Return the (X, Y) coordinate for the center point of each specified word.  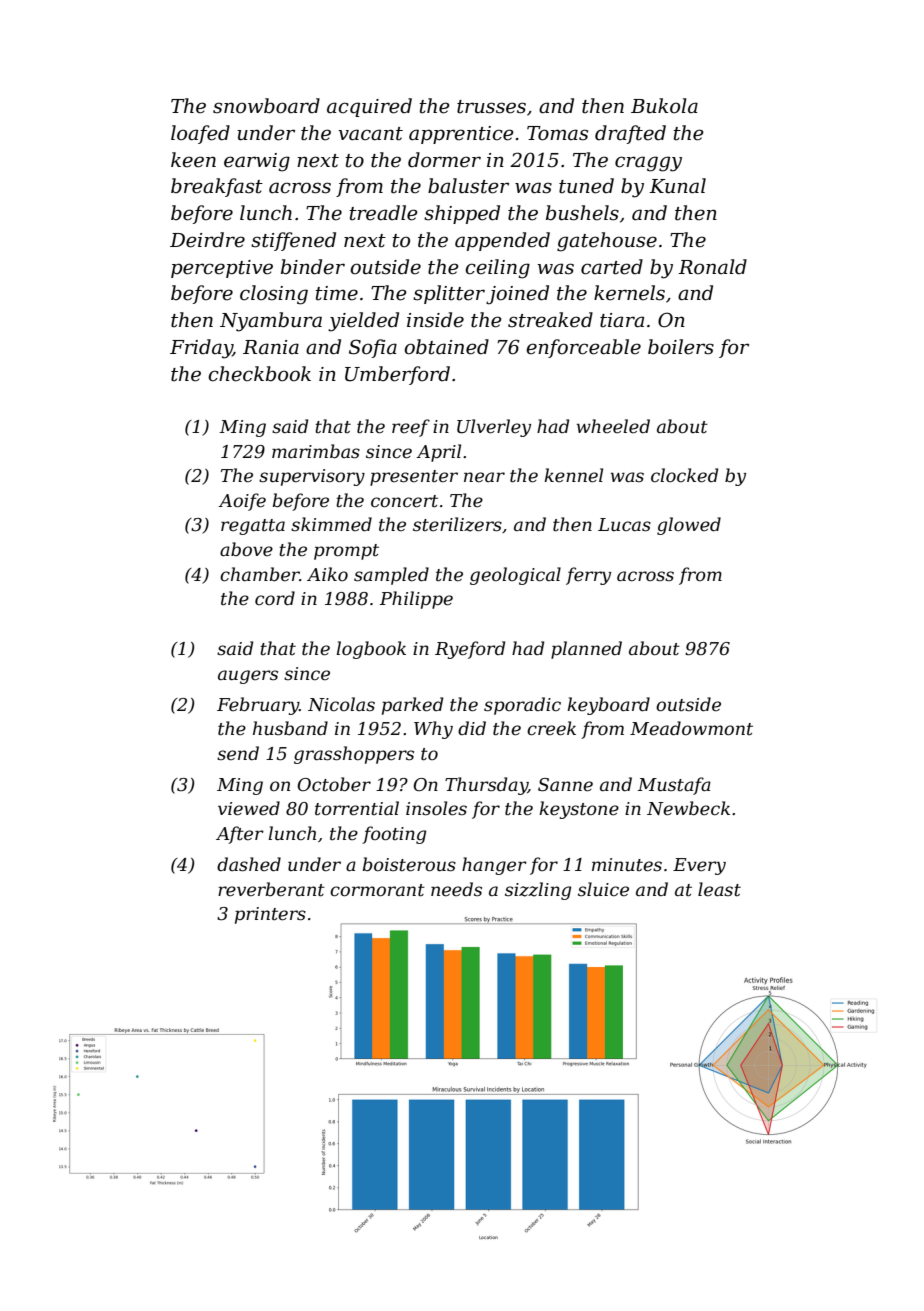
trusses (491, 107)
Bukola (664, 106)
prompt (346, 552)
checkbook (259, 374)
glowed (689, 526)
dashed (249, 864)
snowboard (266, 106)
